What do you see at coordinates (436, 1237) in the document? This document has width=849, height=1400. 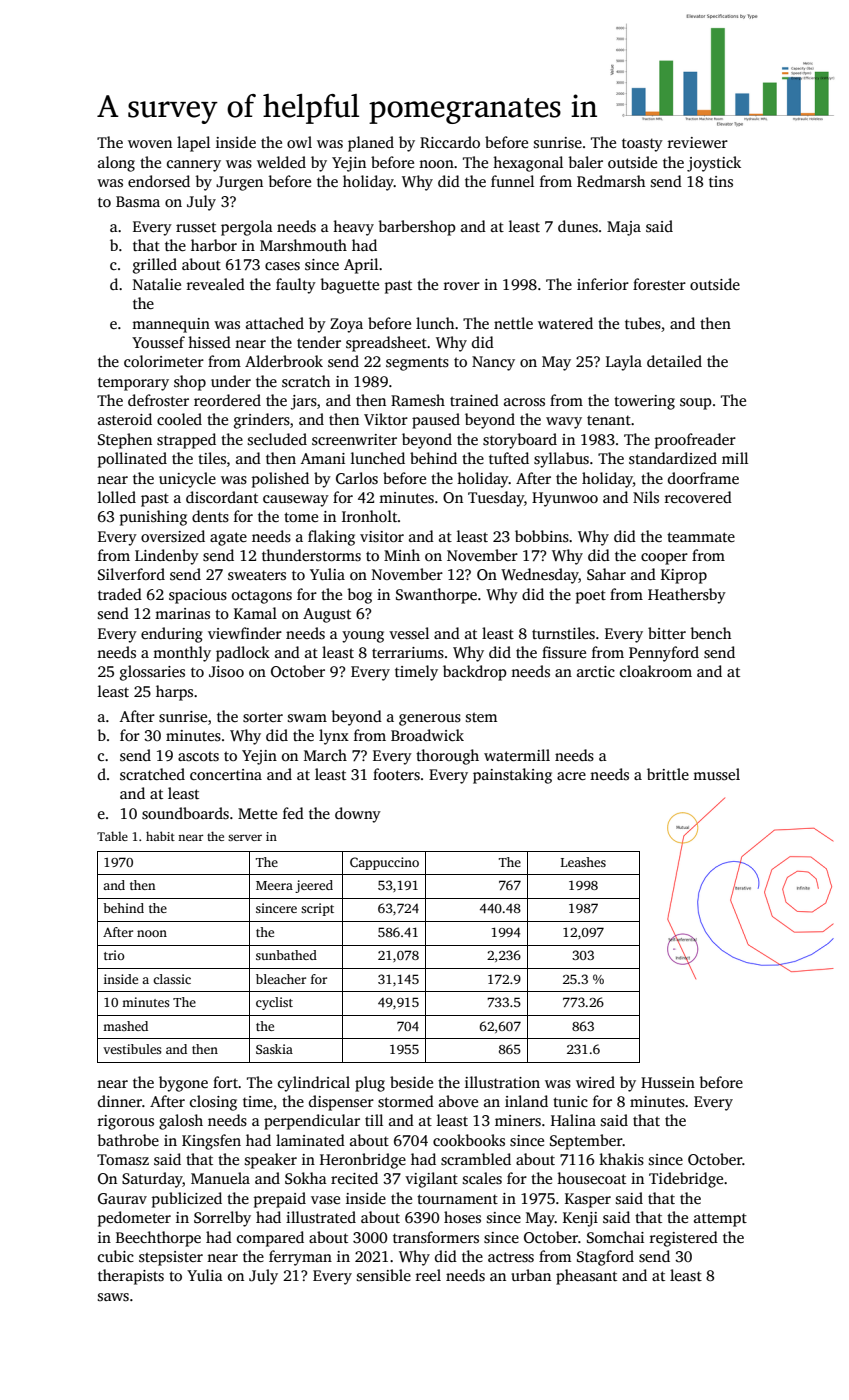 I see `transformers` at bounding box center [436, 1237].
